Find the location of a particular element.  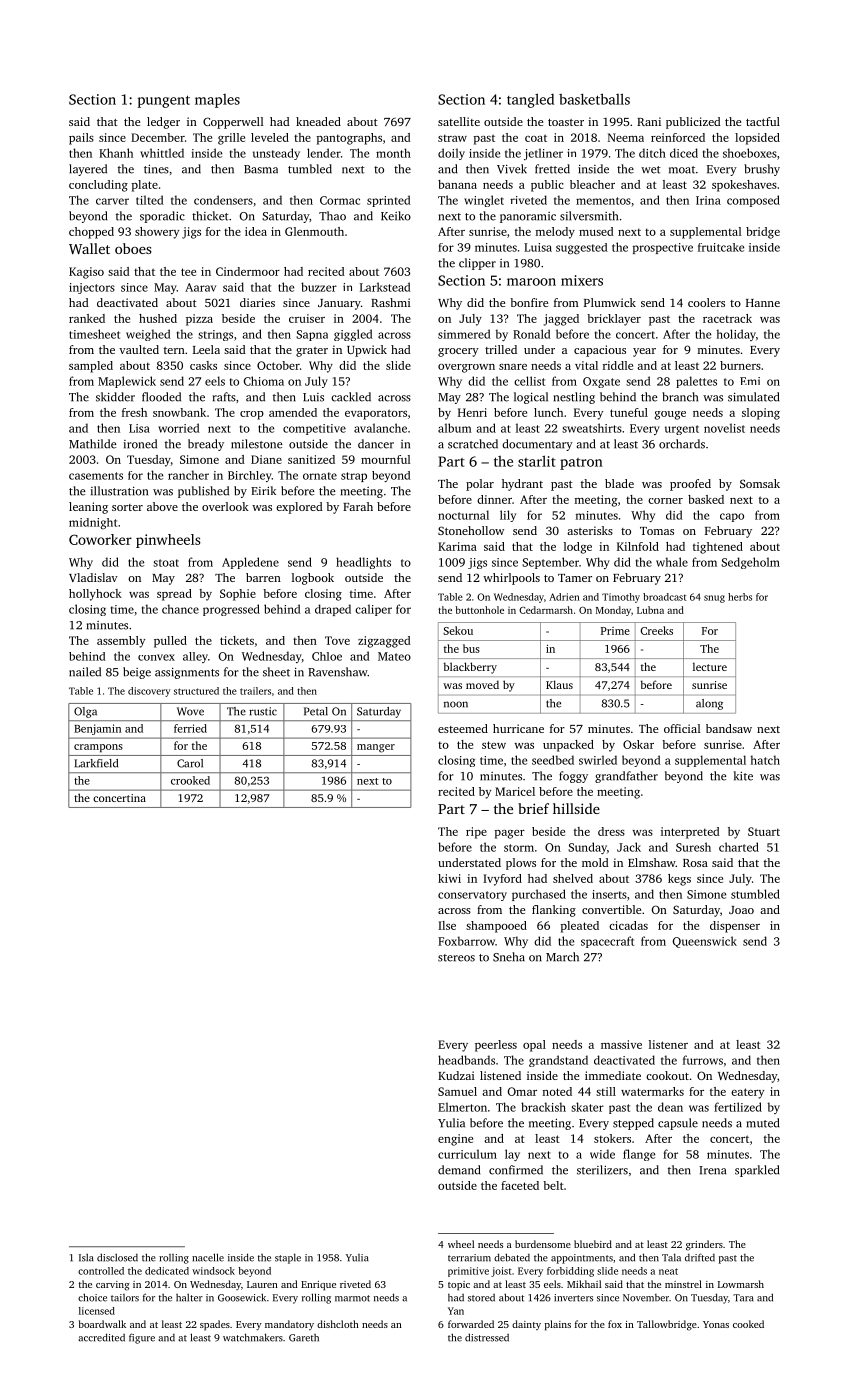

nailed is located at coordinates (85, 672).
